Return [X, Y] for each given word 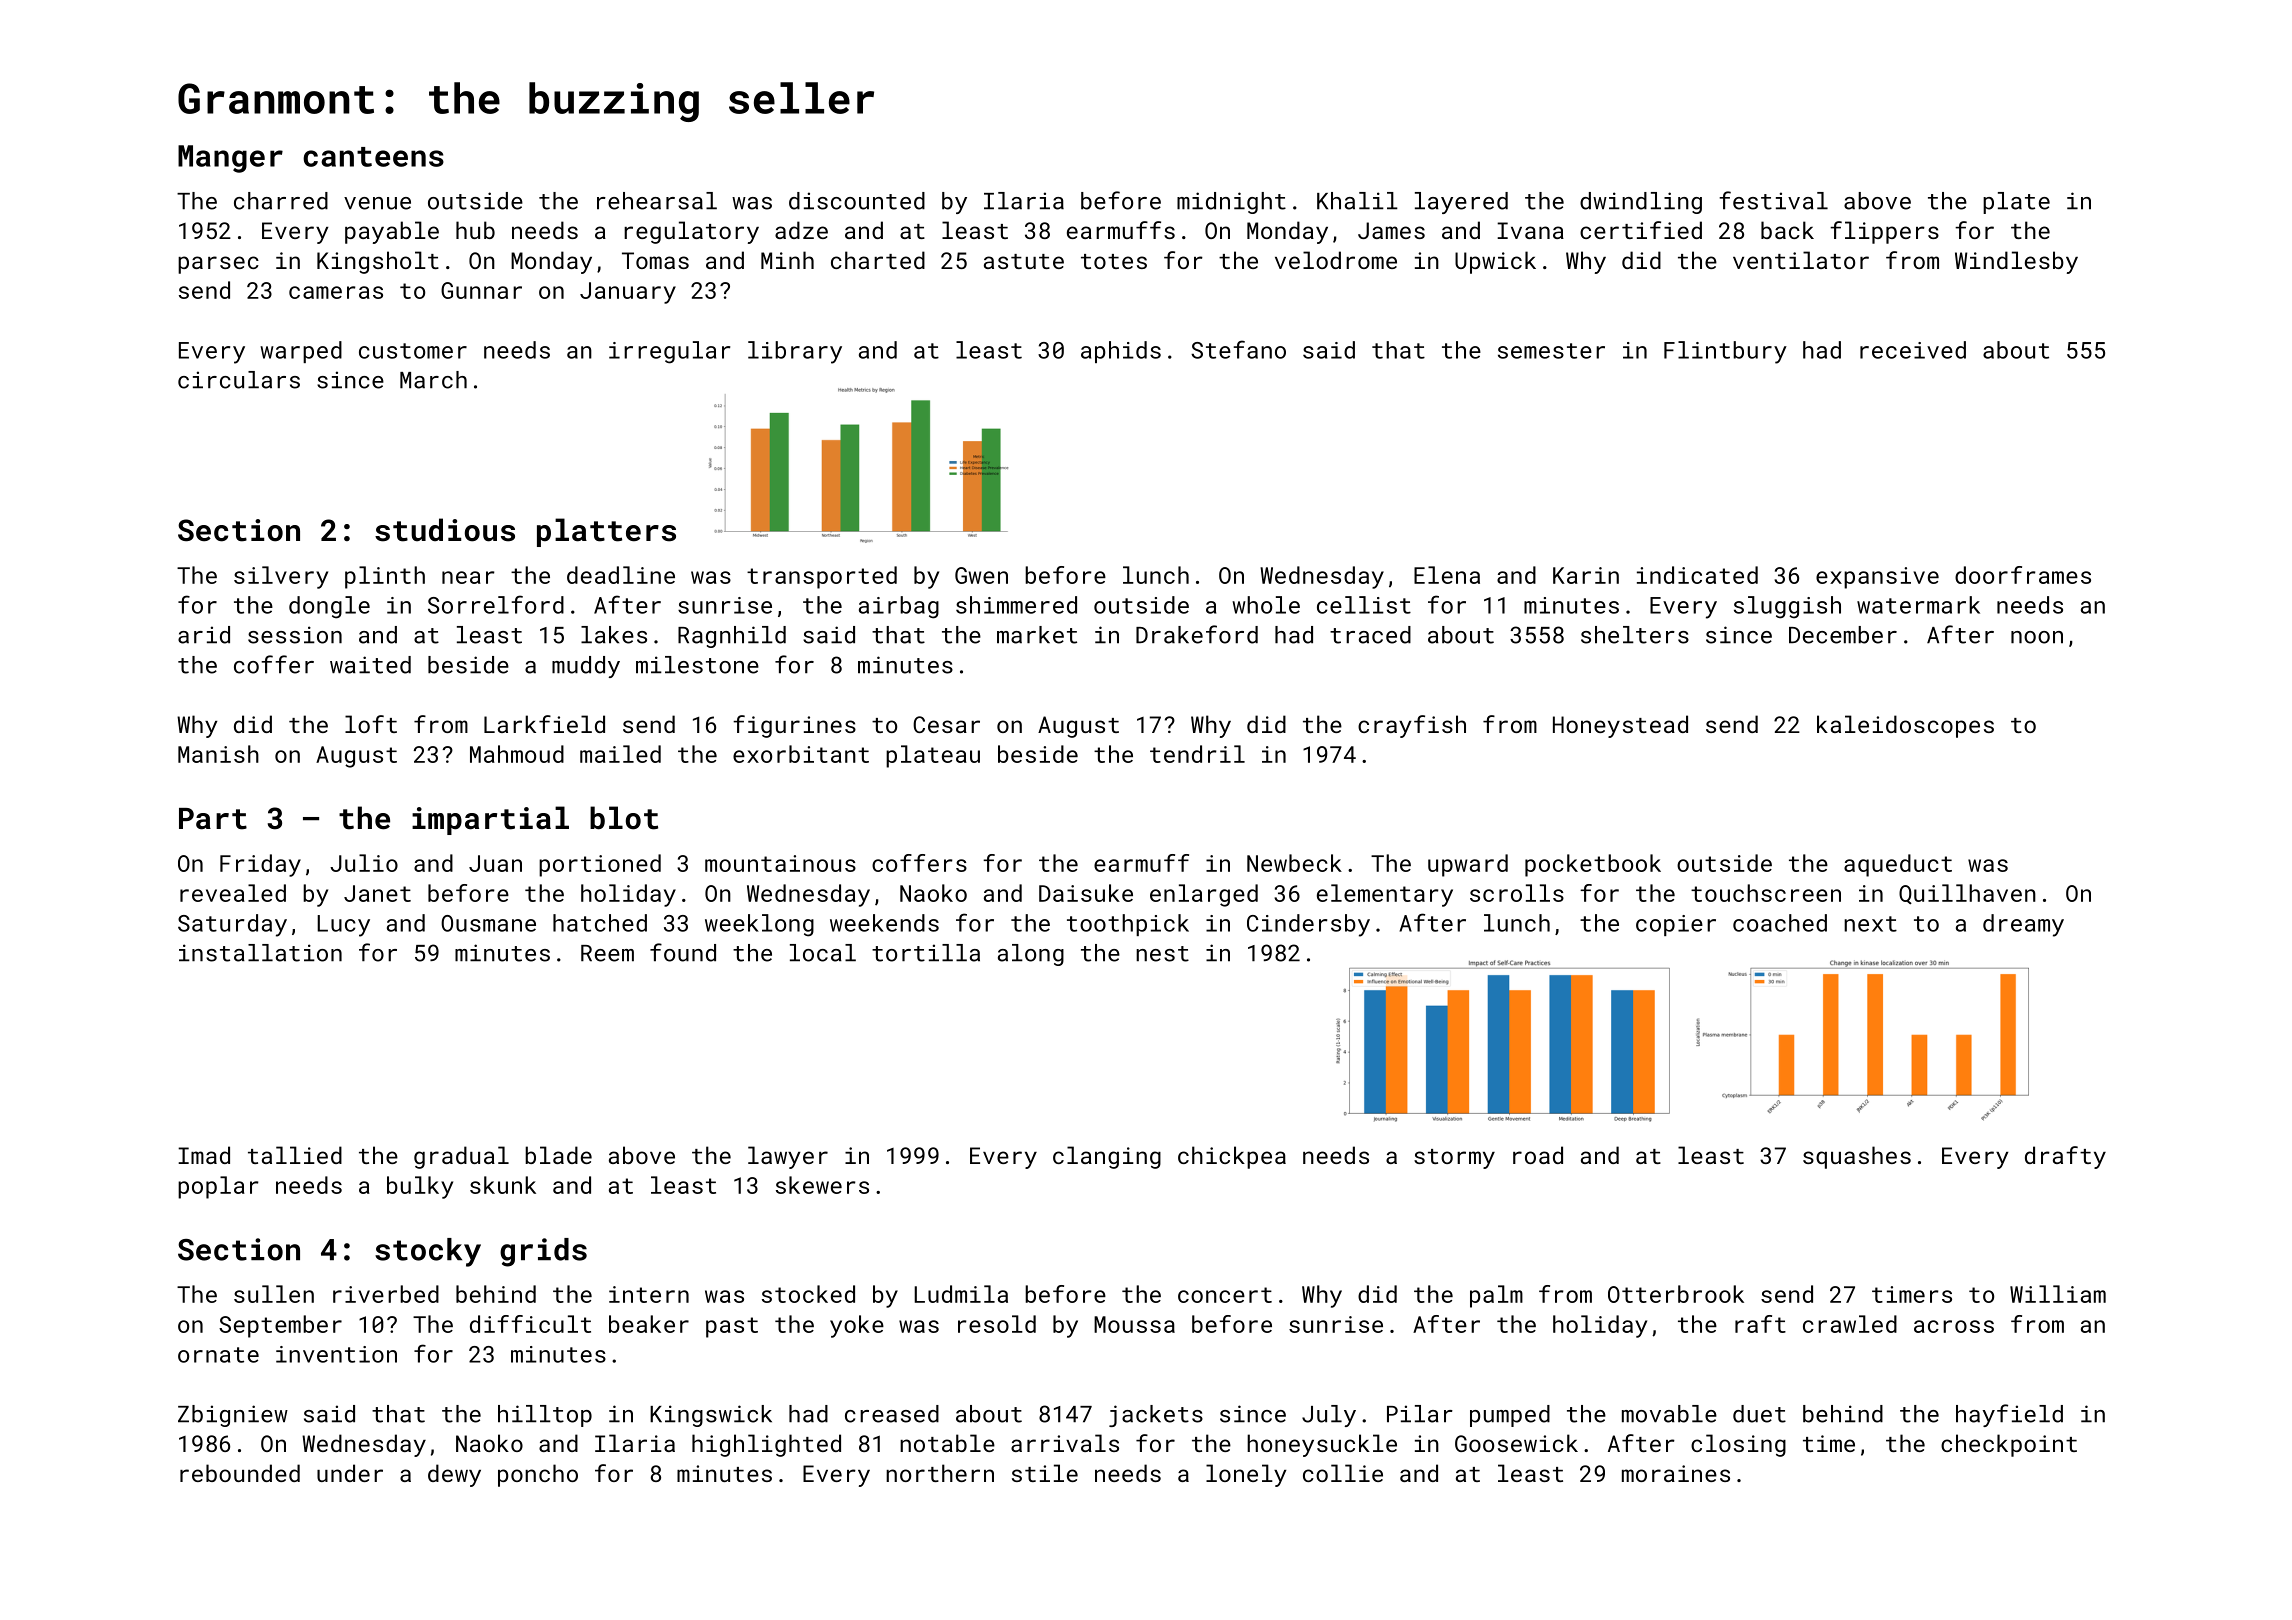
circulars [239, 380]
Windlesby [2016, 262]
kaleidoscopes [1905, 726]
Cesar [946, 724]
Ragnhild [732, 637]
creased [892, 1414]
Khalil [1357, 201]
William [2058, 1294]
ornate [218, 1355]
